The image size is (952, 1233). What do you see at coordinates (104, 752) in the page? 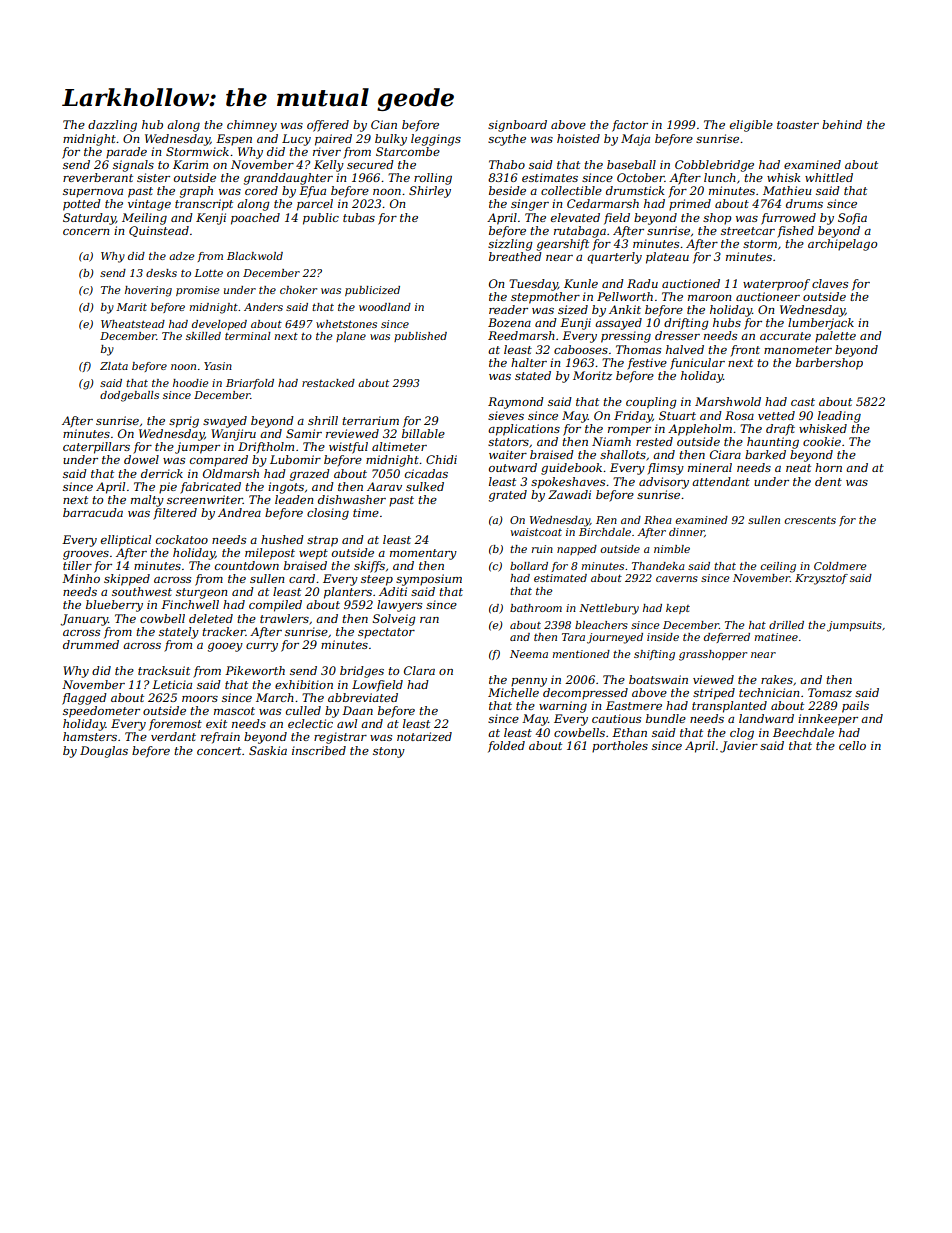
I see `Douglas` at bounding box center [104, 752].
